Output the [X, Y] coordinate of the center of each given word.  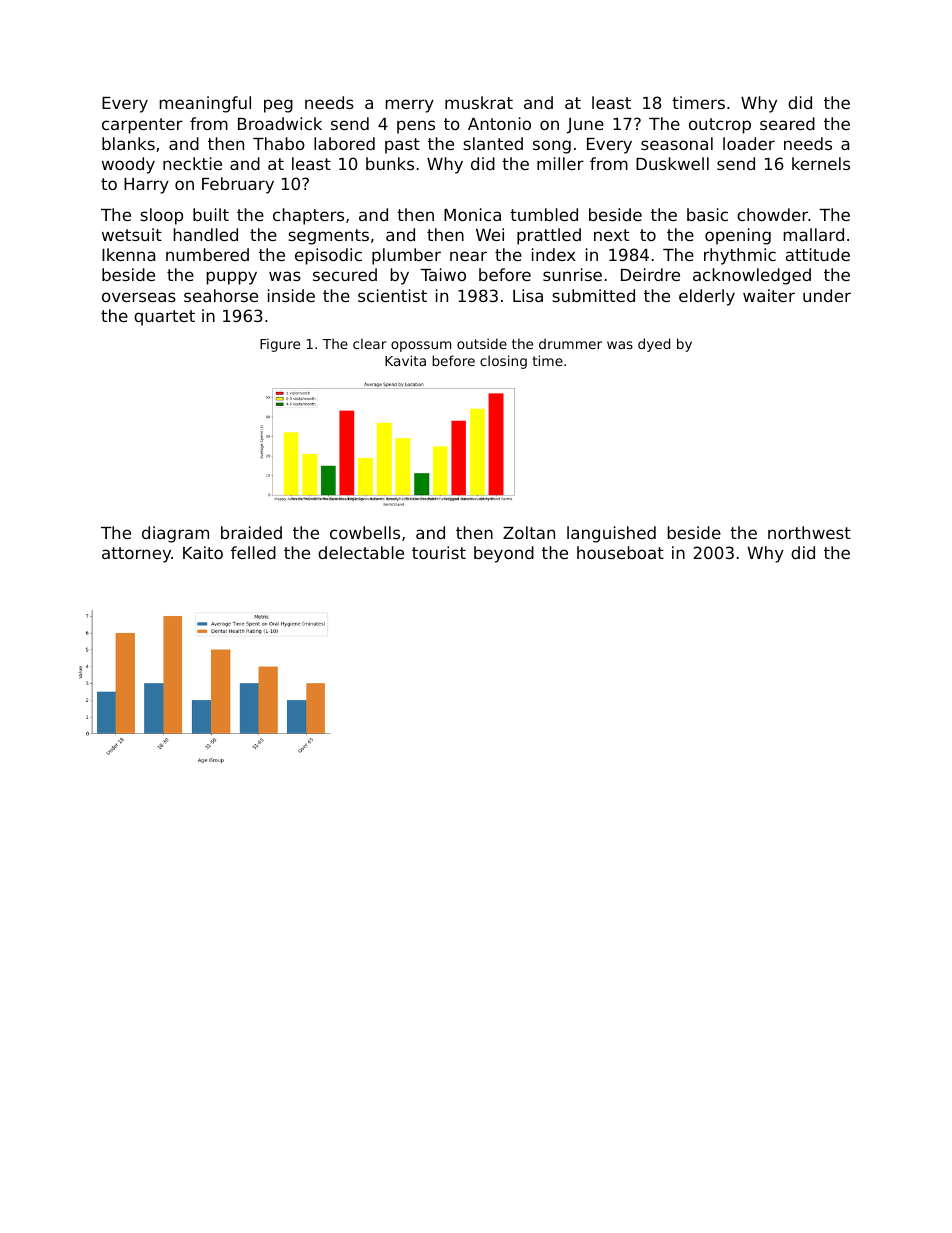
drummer [570, 343]
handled [206, 234]
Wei [490, 234]
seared [787, 123]
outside [482, 343]
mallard [814, 234]
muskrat [479, 102]
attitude [818, 254]
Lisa [528, 295]
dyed [654, 345]
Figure [280, 345]
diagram [175, 534]
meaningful [205, 104]
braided [251, 532]
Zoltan [529, 532]
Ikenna [128, 254]
